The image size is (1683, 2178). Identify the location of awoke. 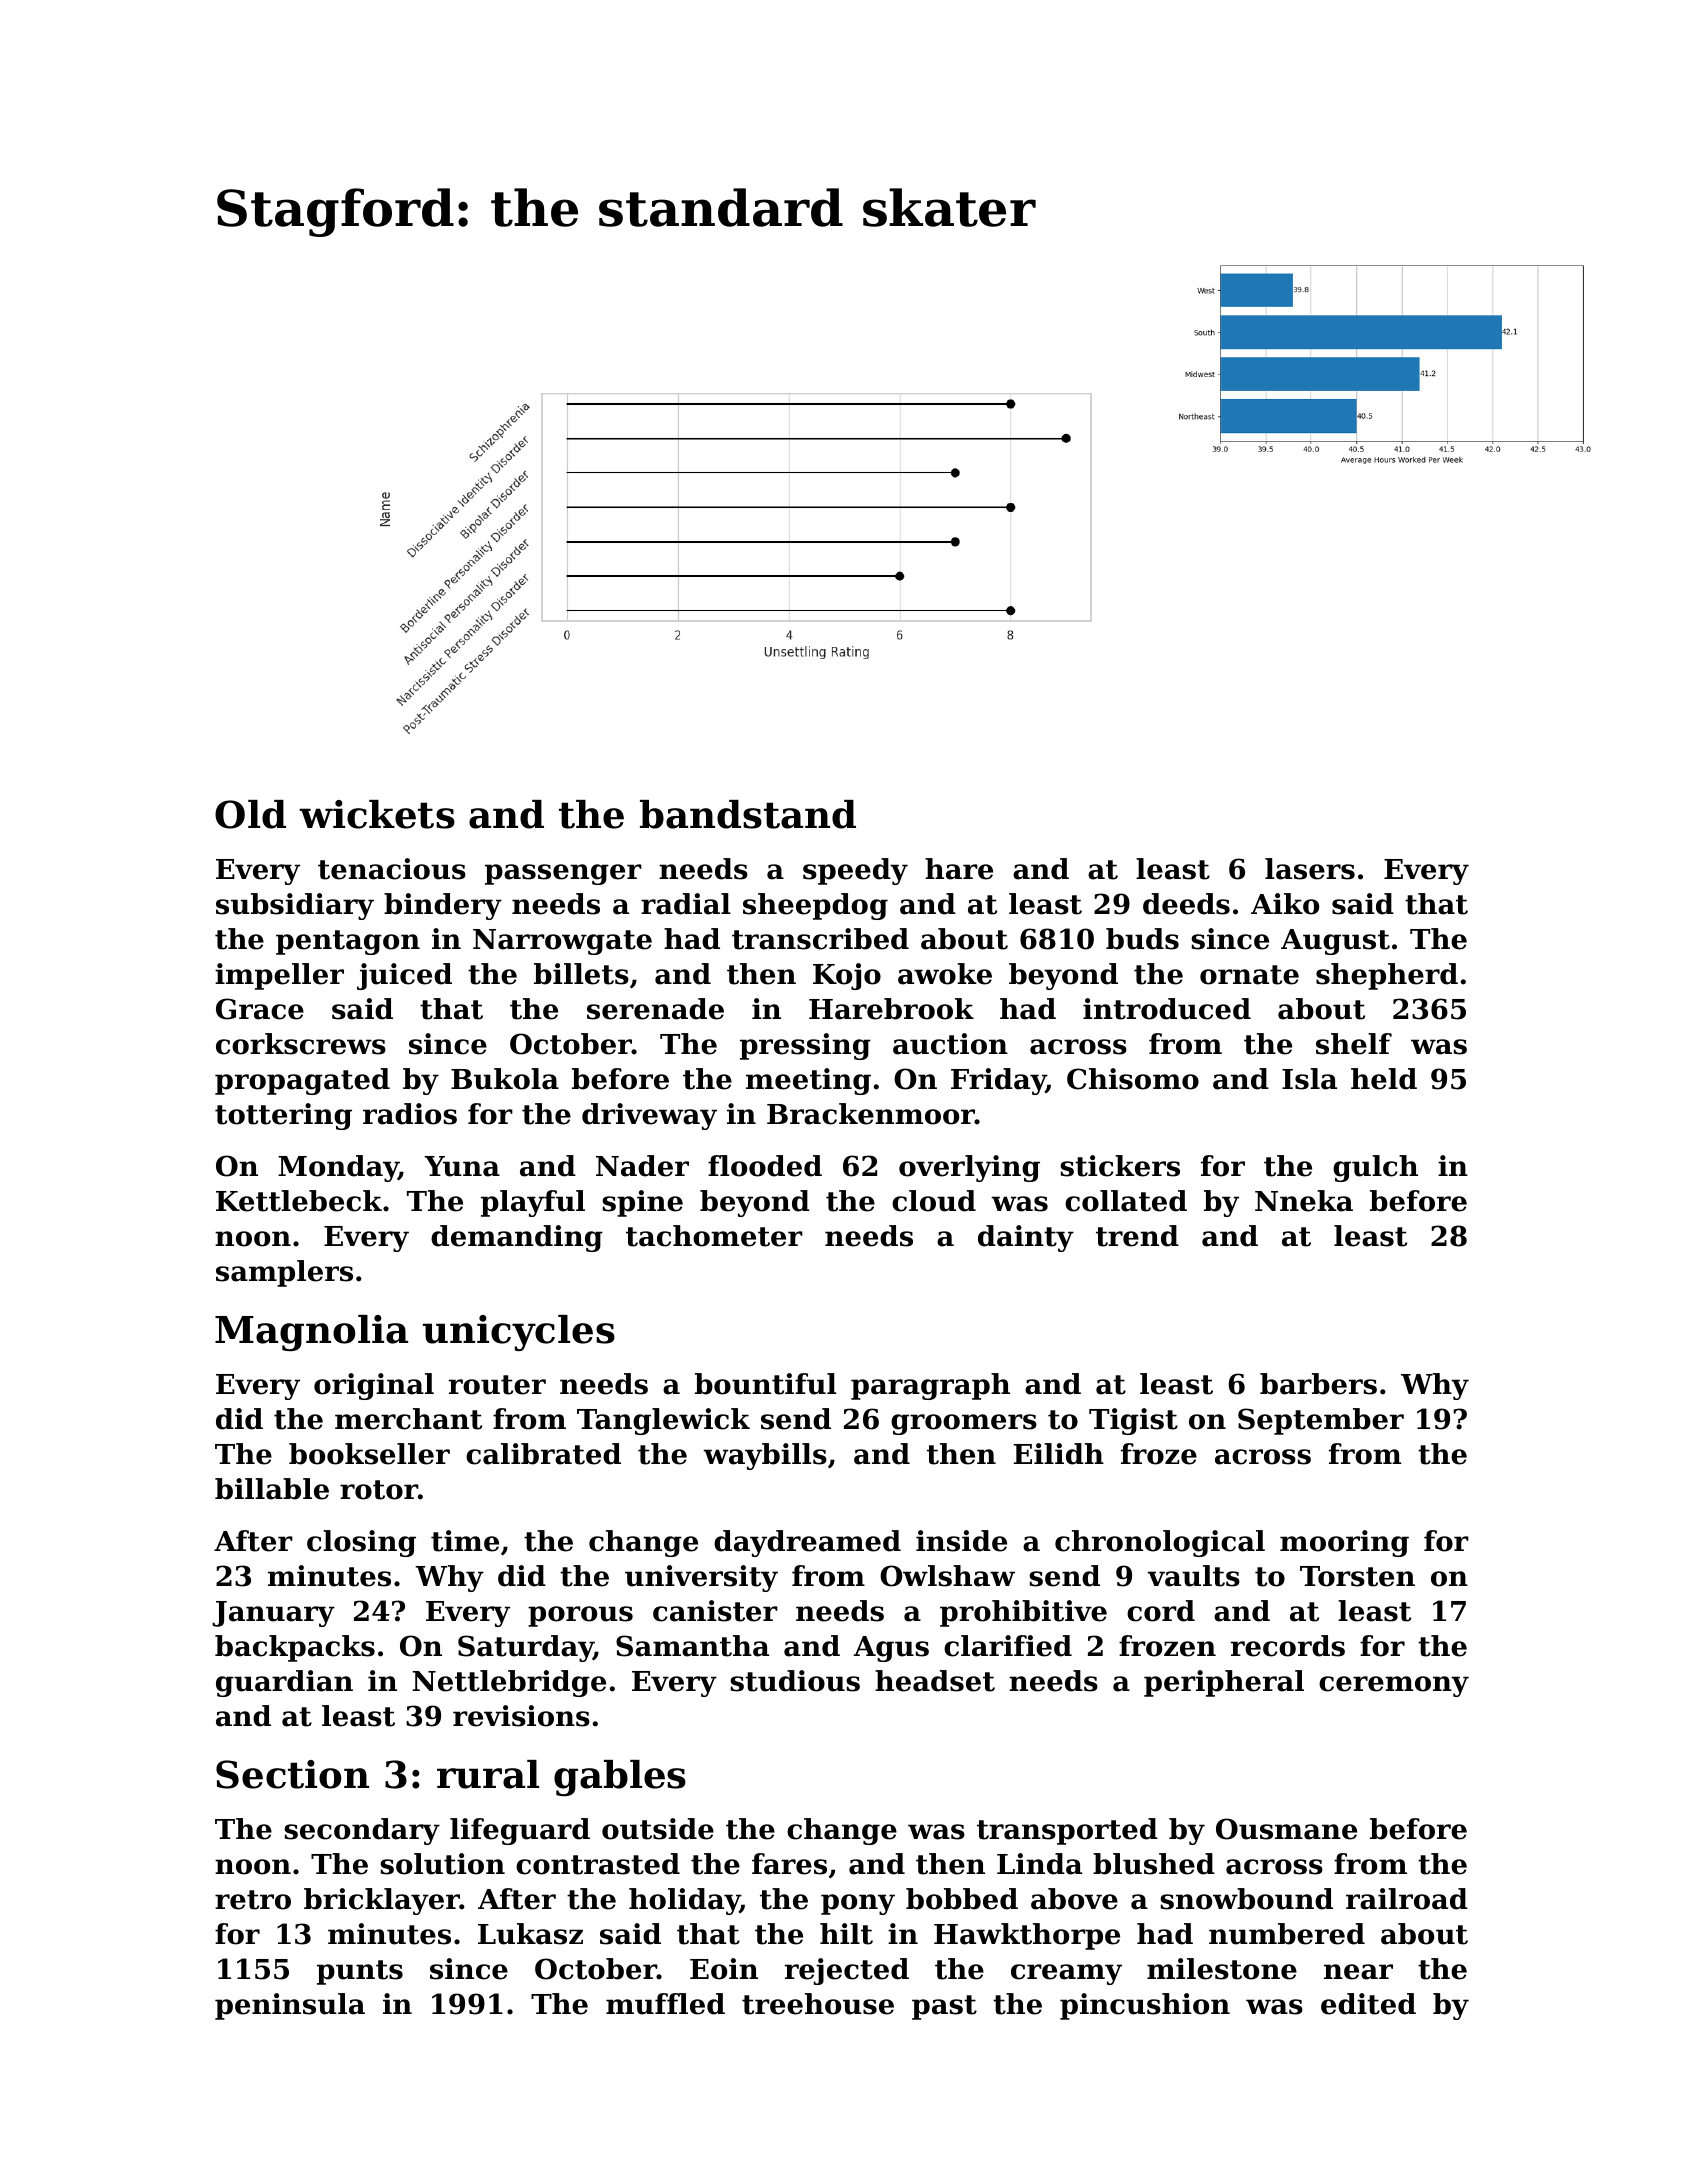
(945, 974).
